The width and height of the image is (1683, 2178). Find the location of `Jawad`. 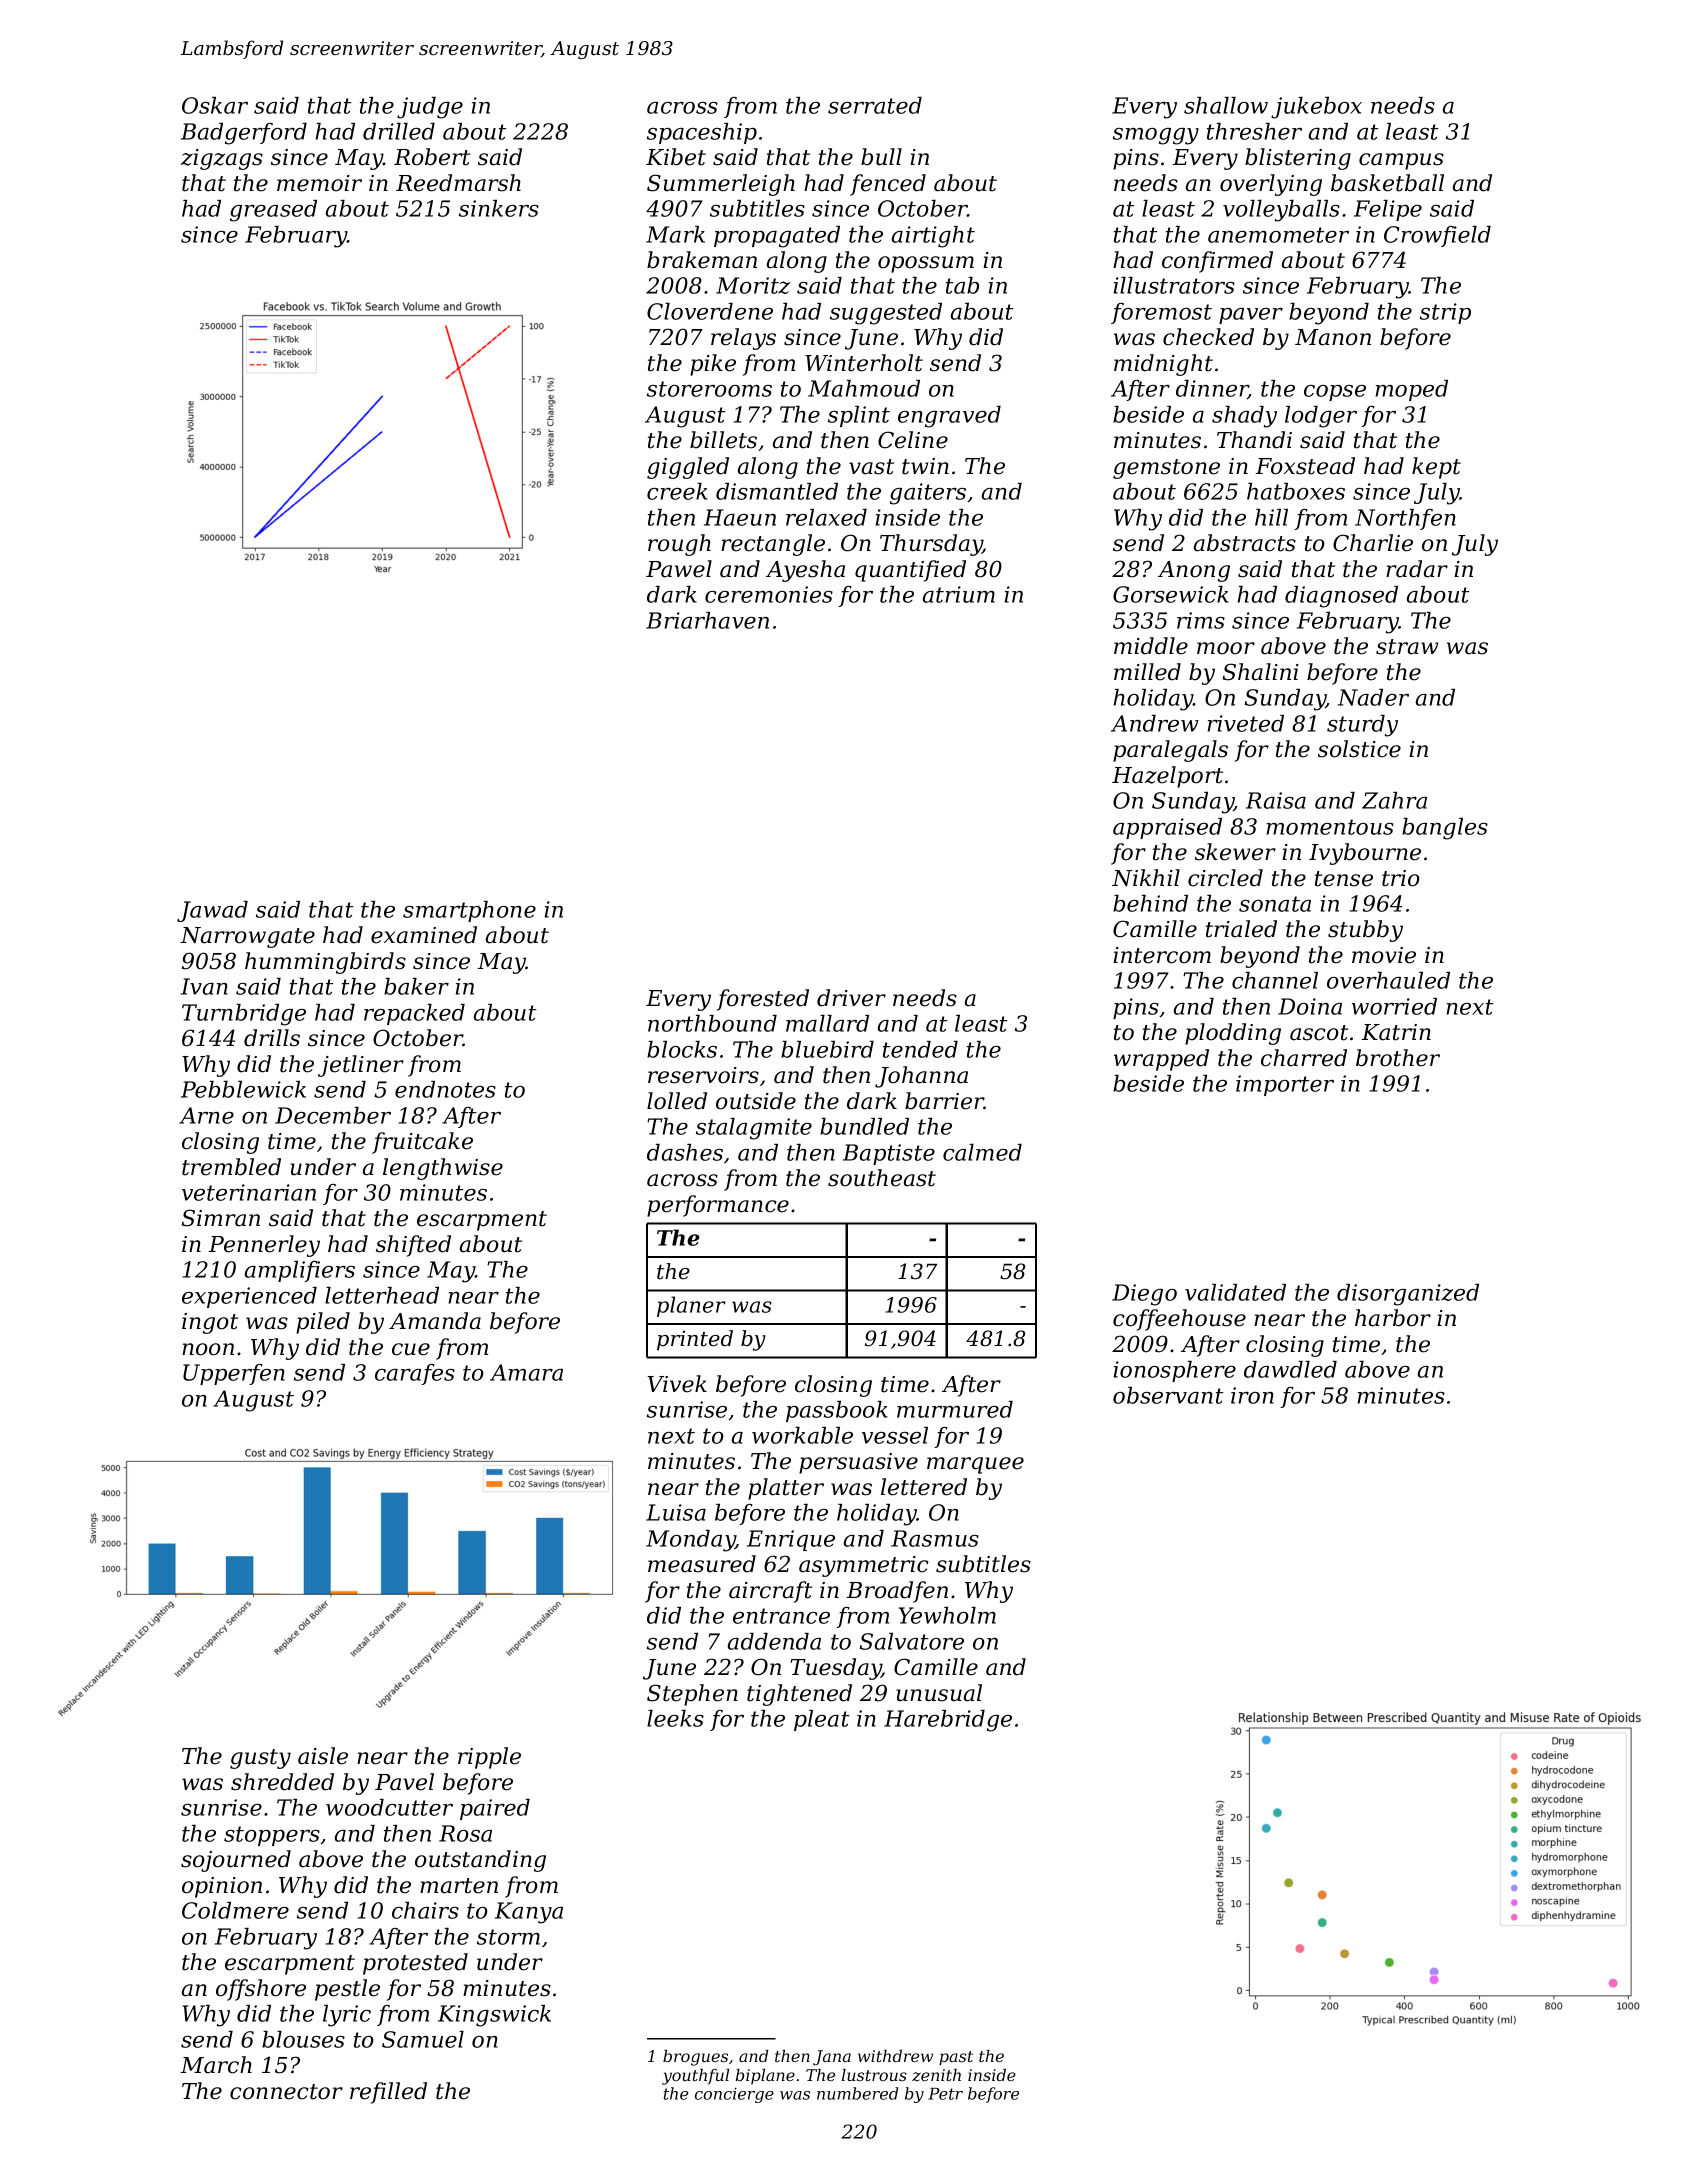

Jawad is located at coordinates (212, 911).
